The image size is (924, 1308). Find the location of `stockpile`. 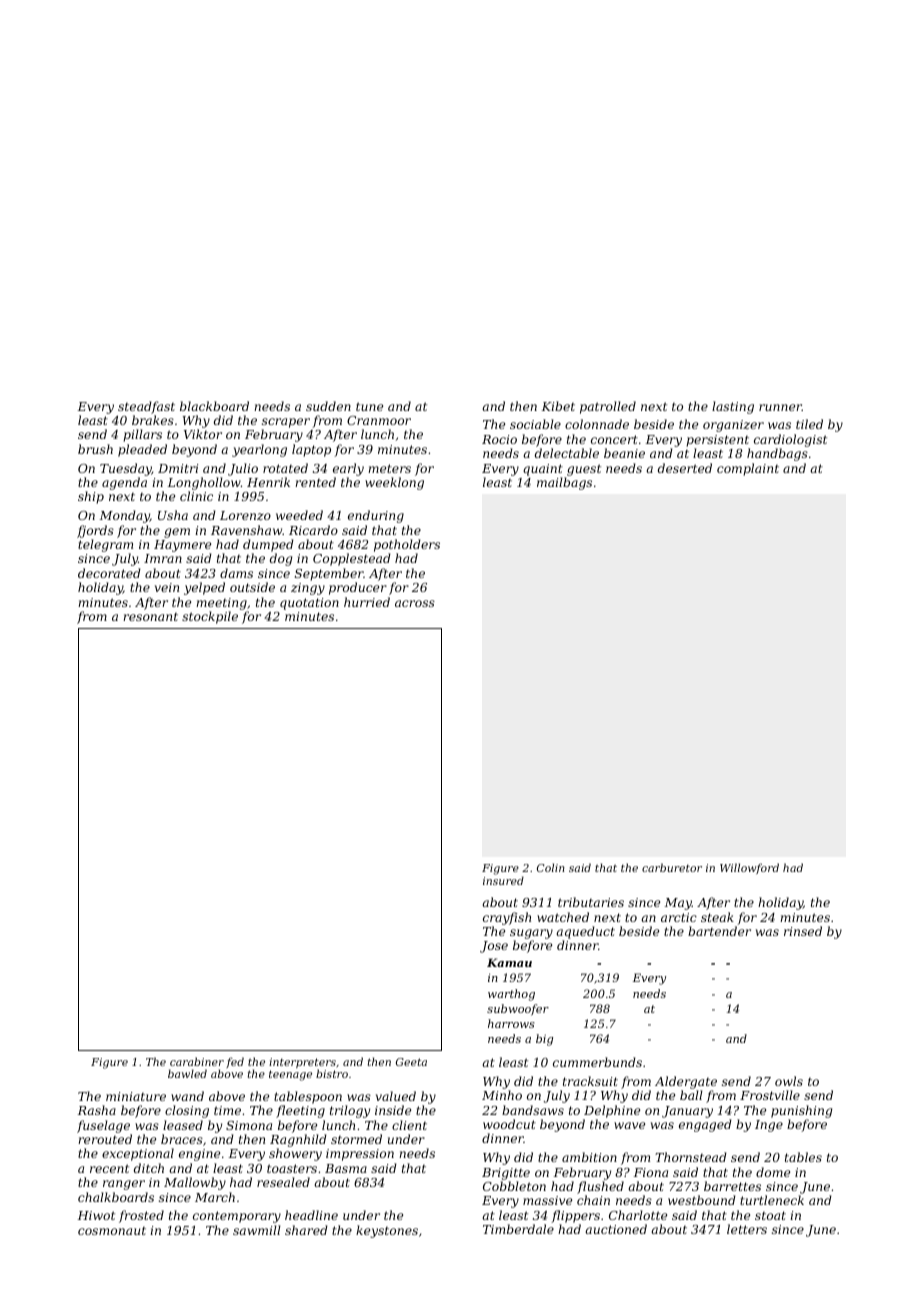

stockpile is located at coordinates (210, 617).
